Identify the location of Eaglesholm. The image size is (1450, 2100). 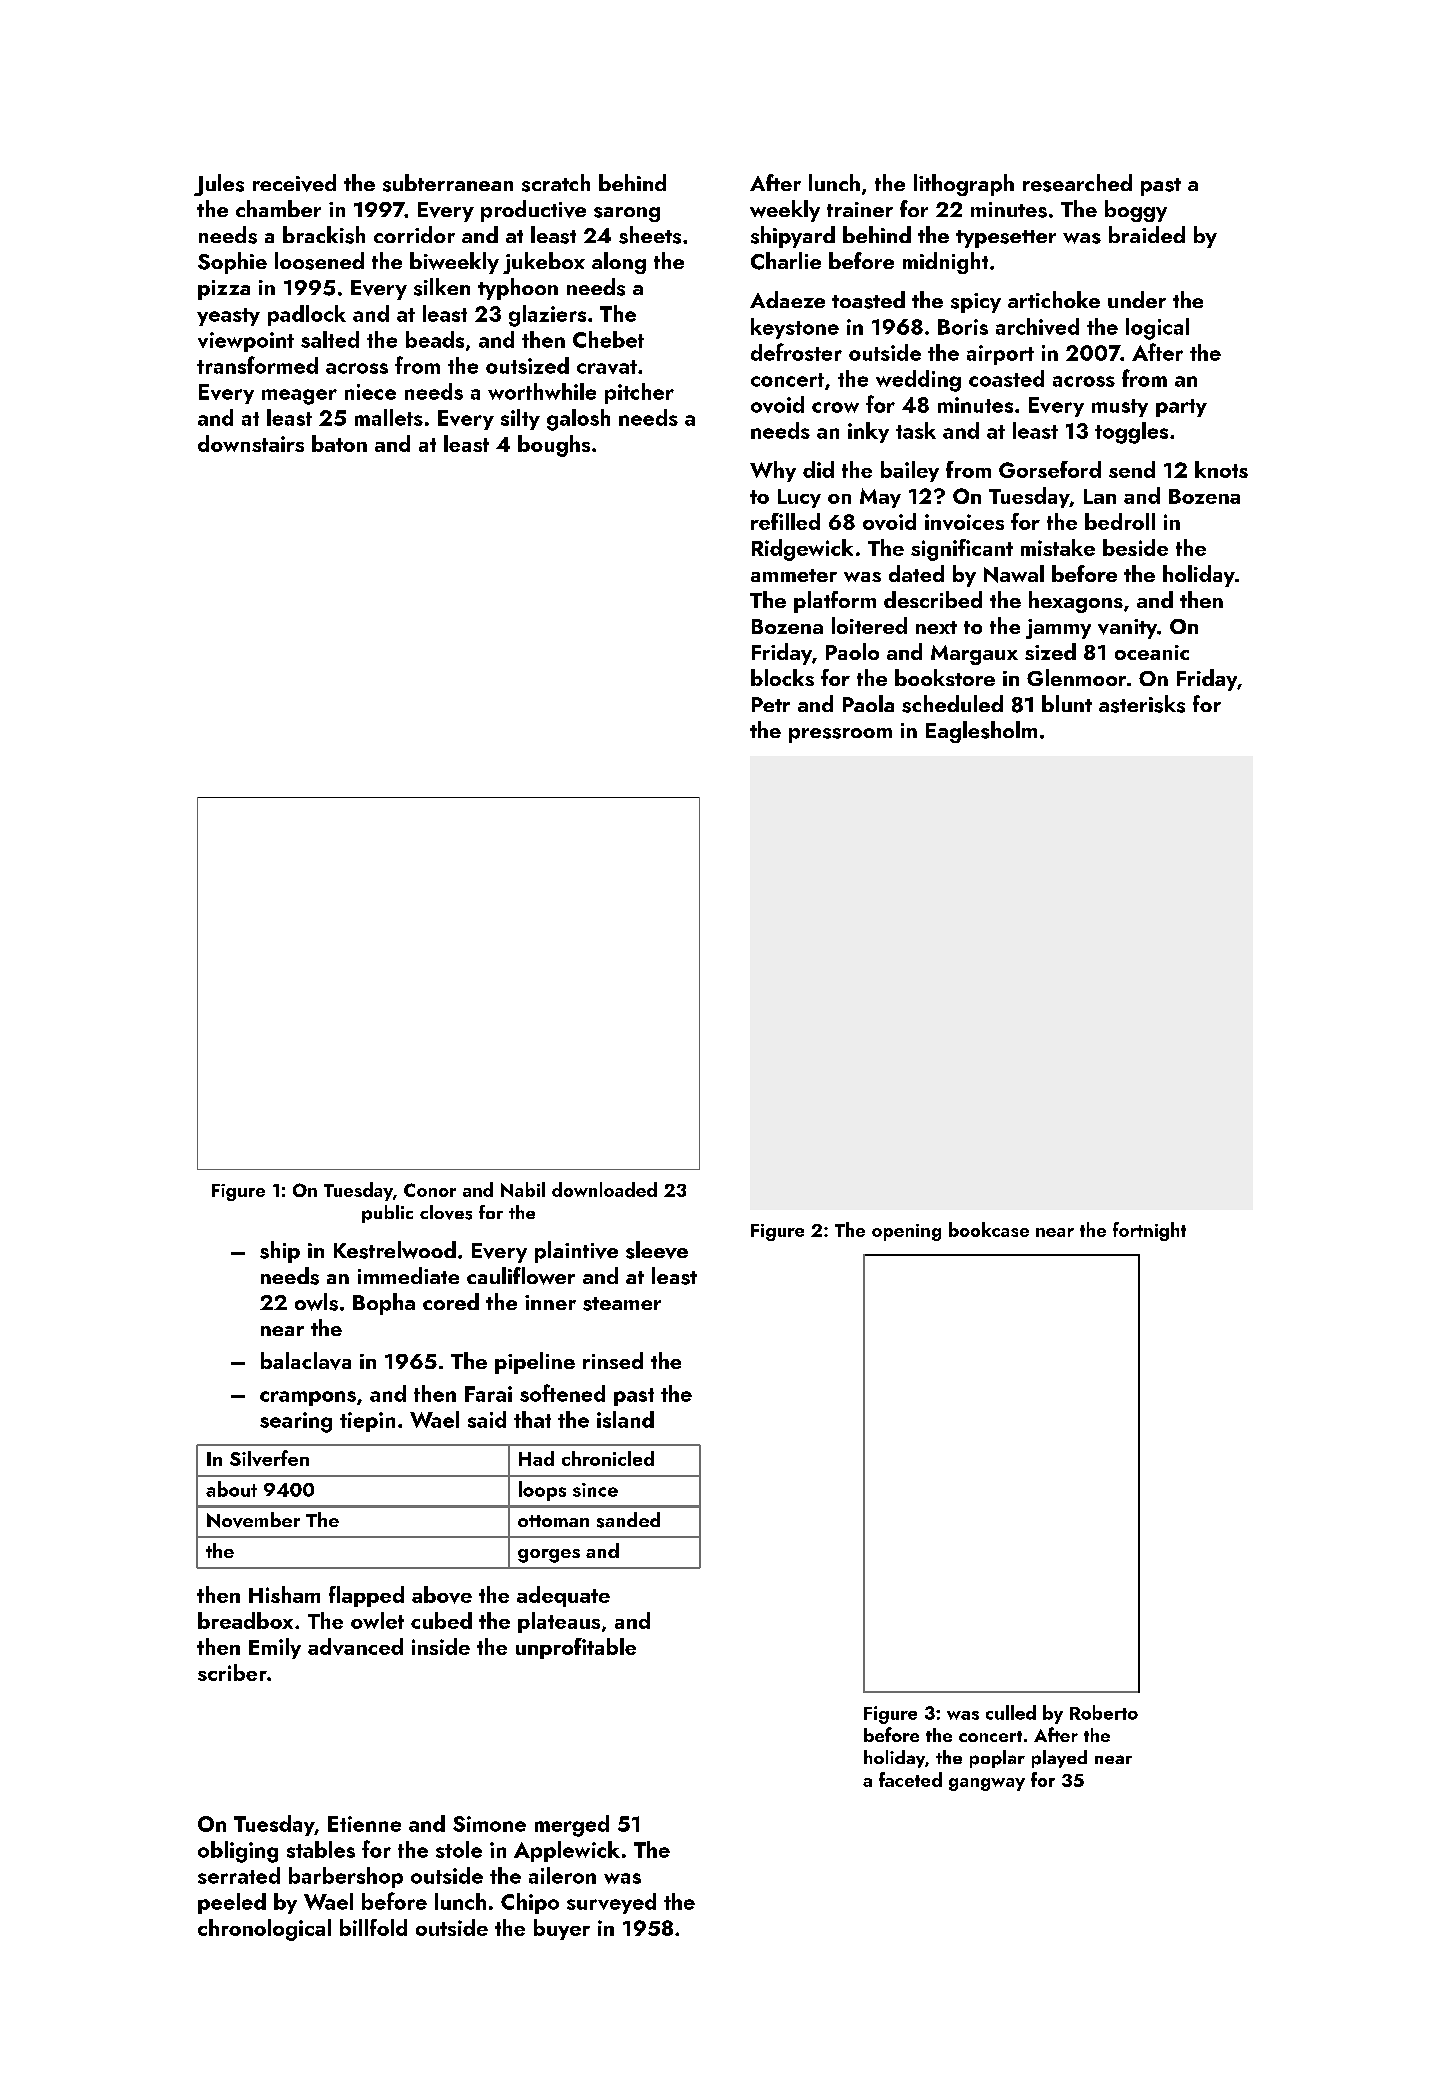
(981, 732).
